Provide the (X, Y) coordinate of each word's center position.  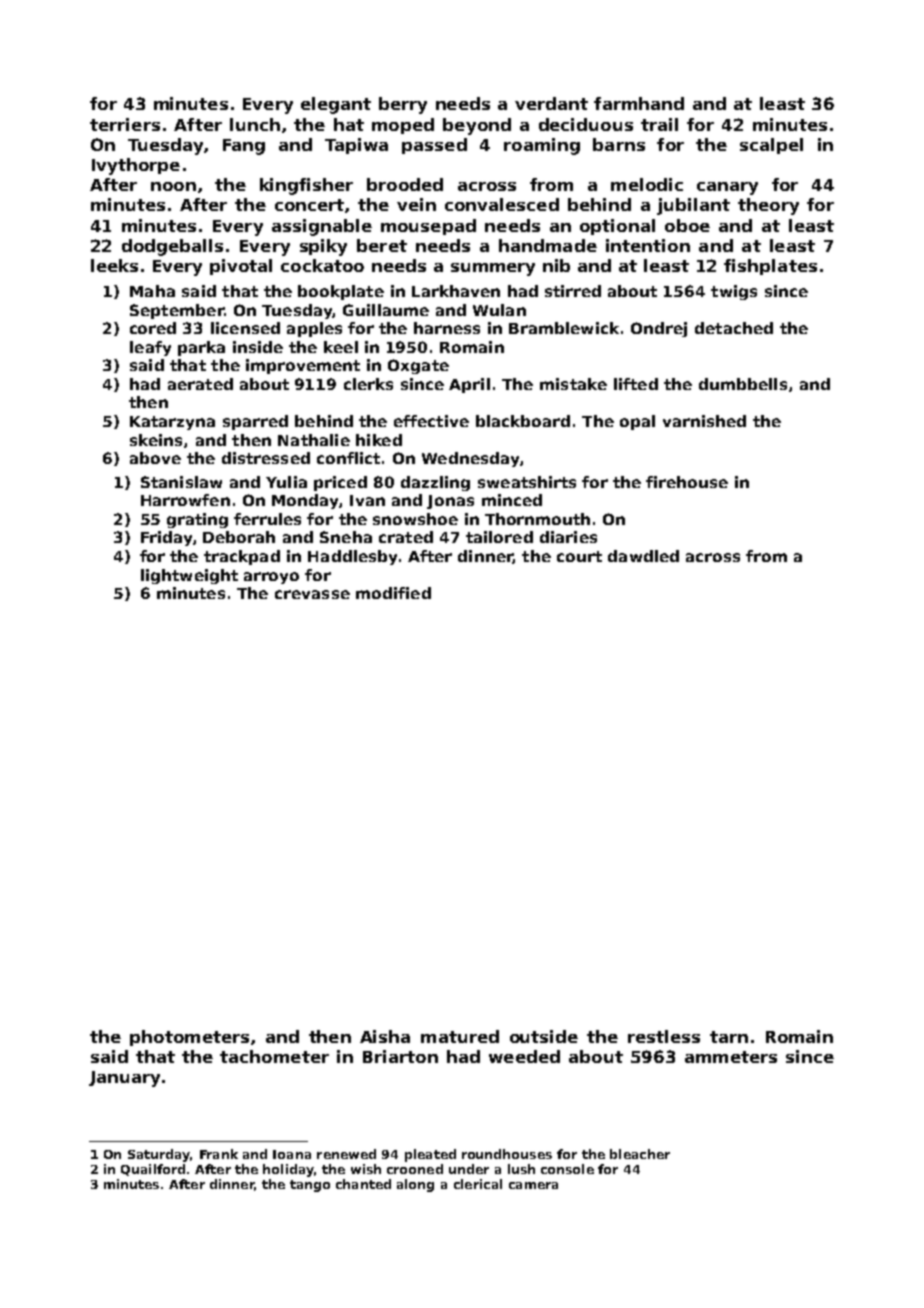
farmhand (639, 103)
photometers (189, 1038)
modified (393, 593)
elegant (336, 105)
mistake (573, 384)
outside (544, 1036)
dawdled (643, 556)
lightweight (189, 576)
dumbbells (743, 384)
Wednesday (470, 459)
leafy (150, 348)
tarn (729, 1037)
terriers (125, 124)
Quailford (153, 1170)
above (155, 458)
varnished (704, 421)
